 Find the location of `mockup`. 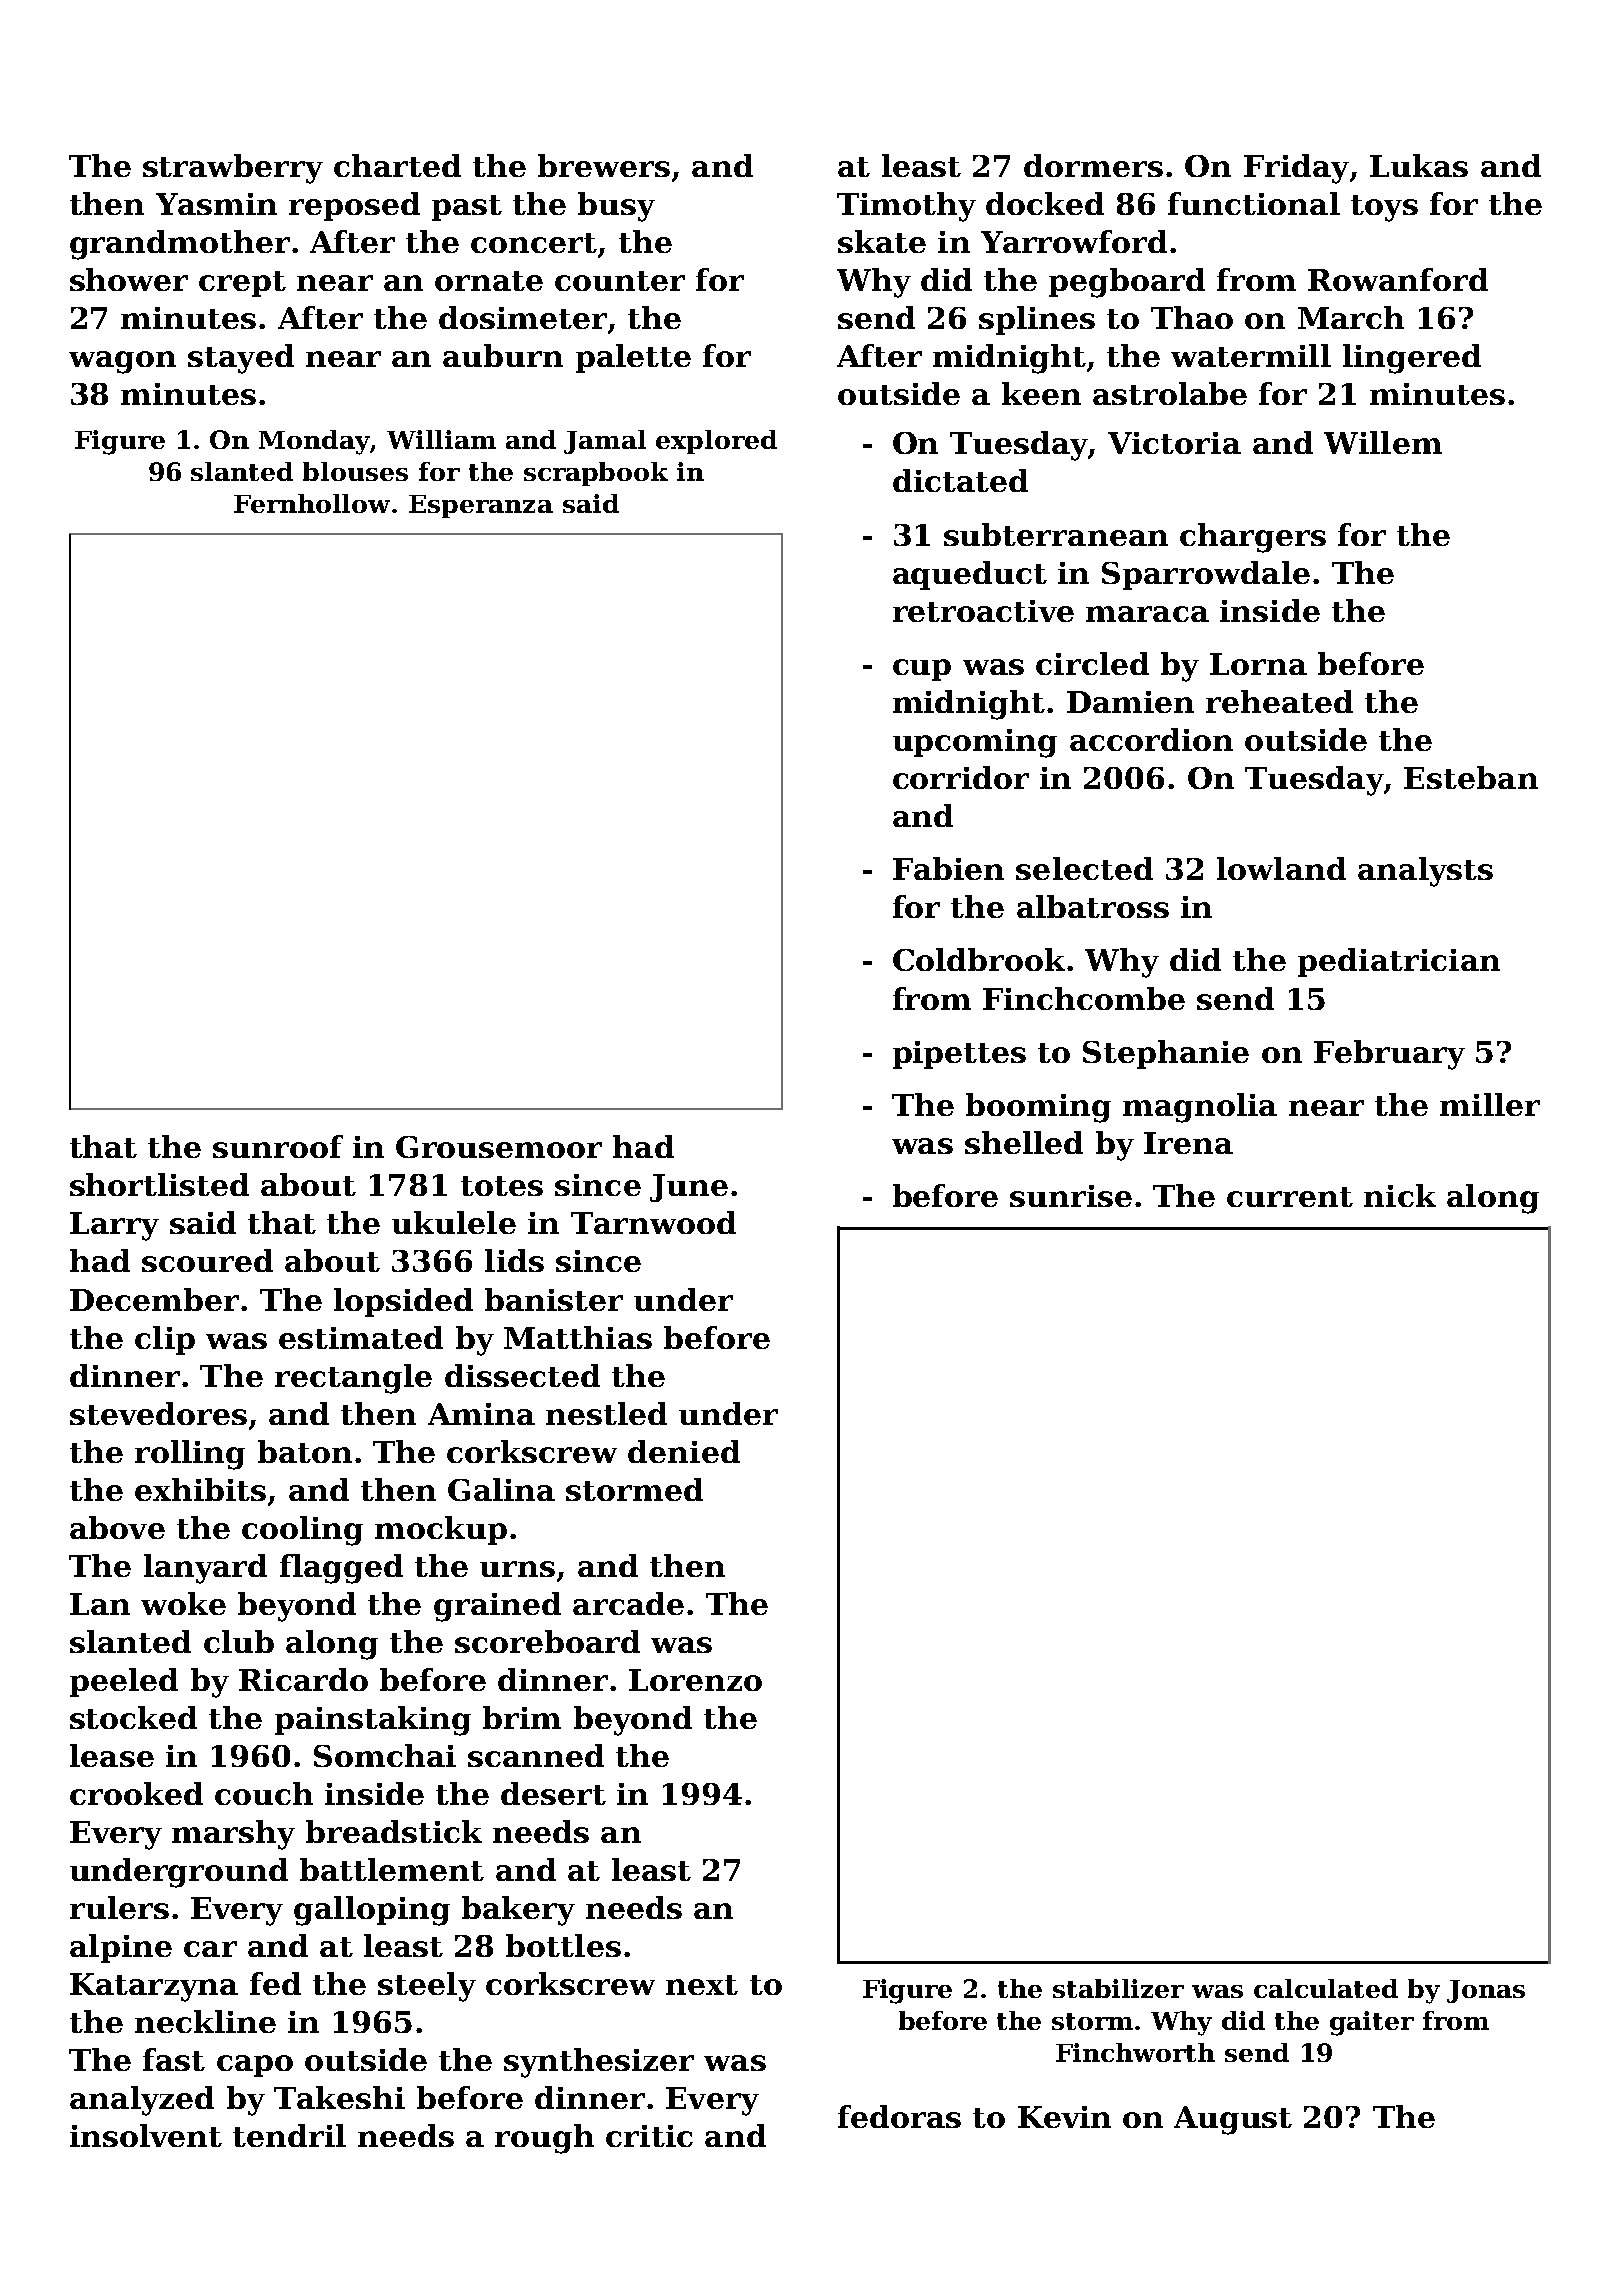

mockup is located at coordinates (441, 1530).
